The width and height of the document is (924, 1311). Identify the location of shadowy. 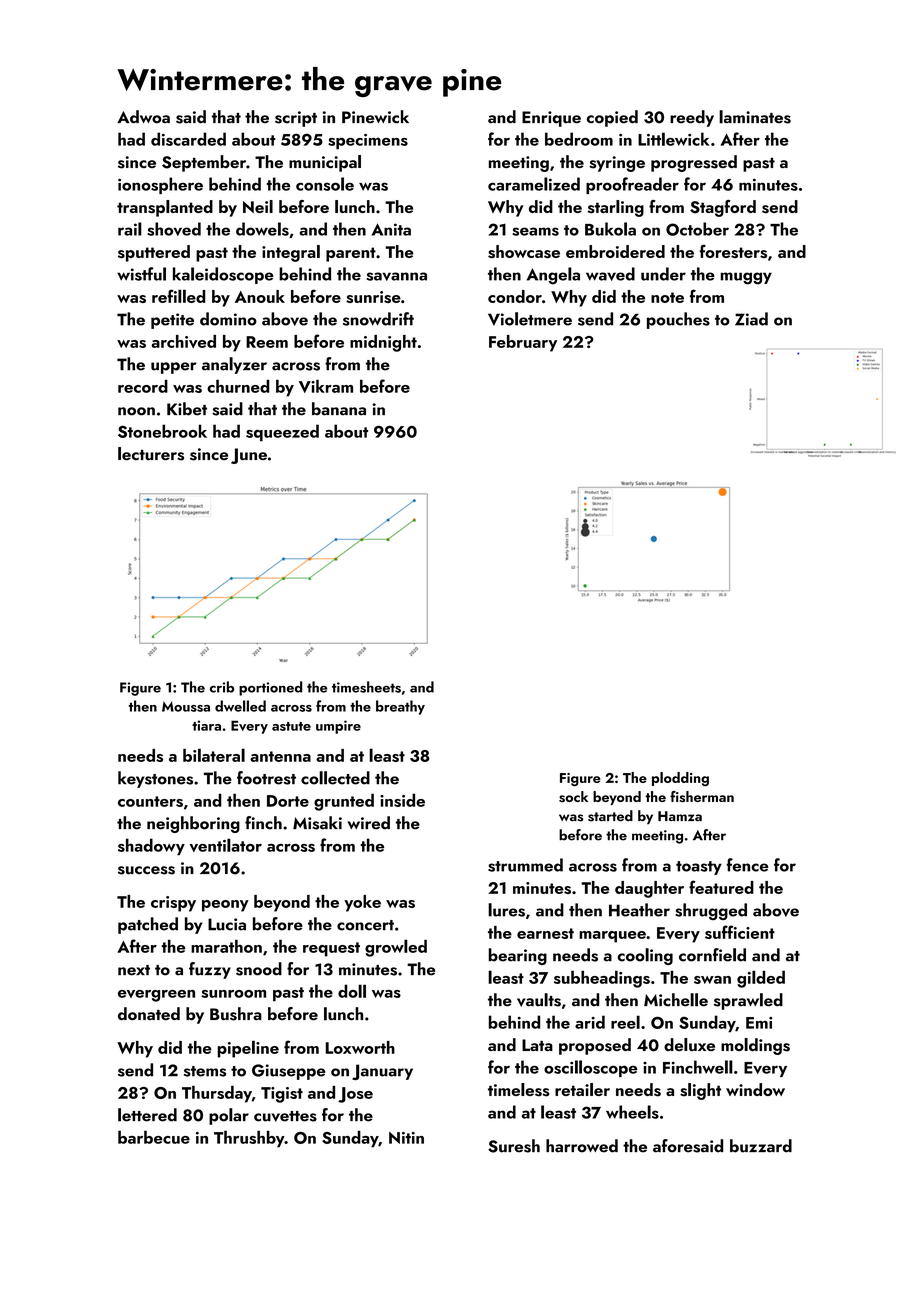
(151, 847).
